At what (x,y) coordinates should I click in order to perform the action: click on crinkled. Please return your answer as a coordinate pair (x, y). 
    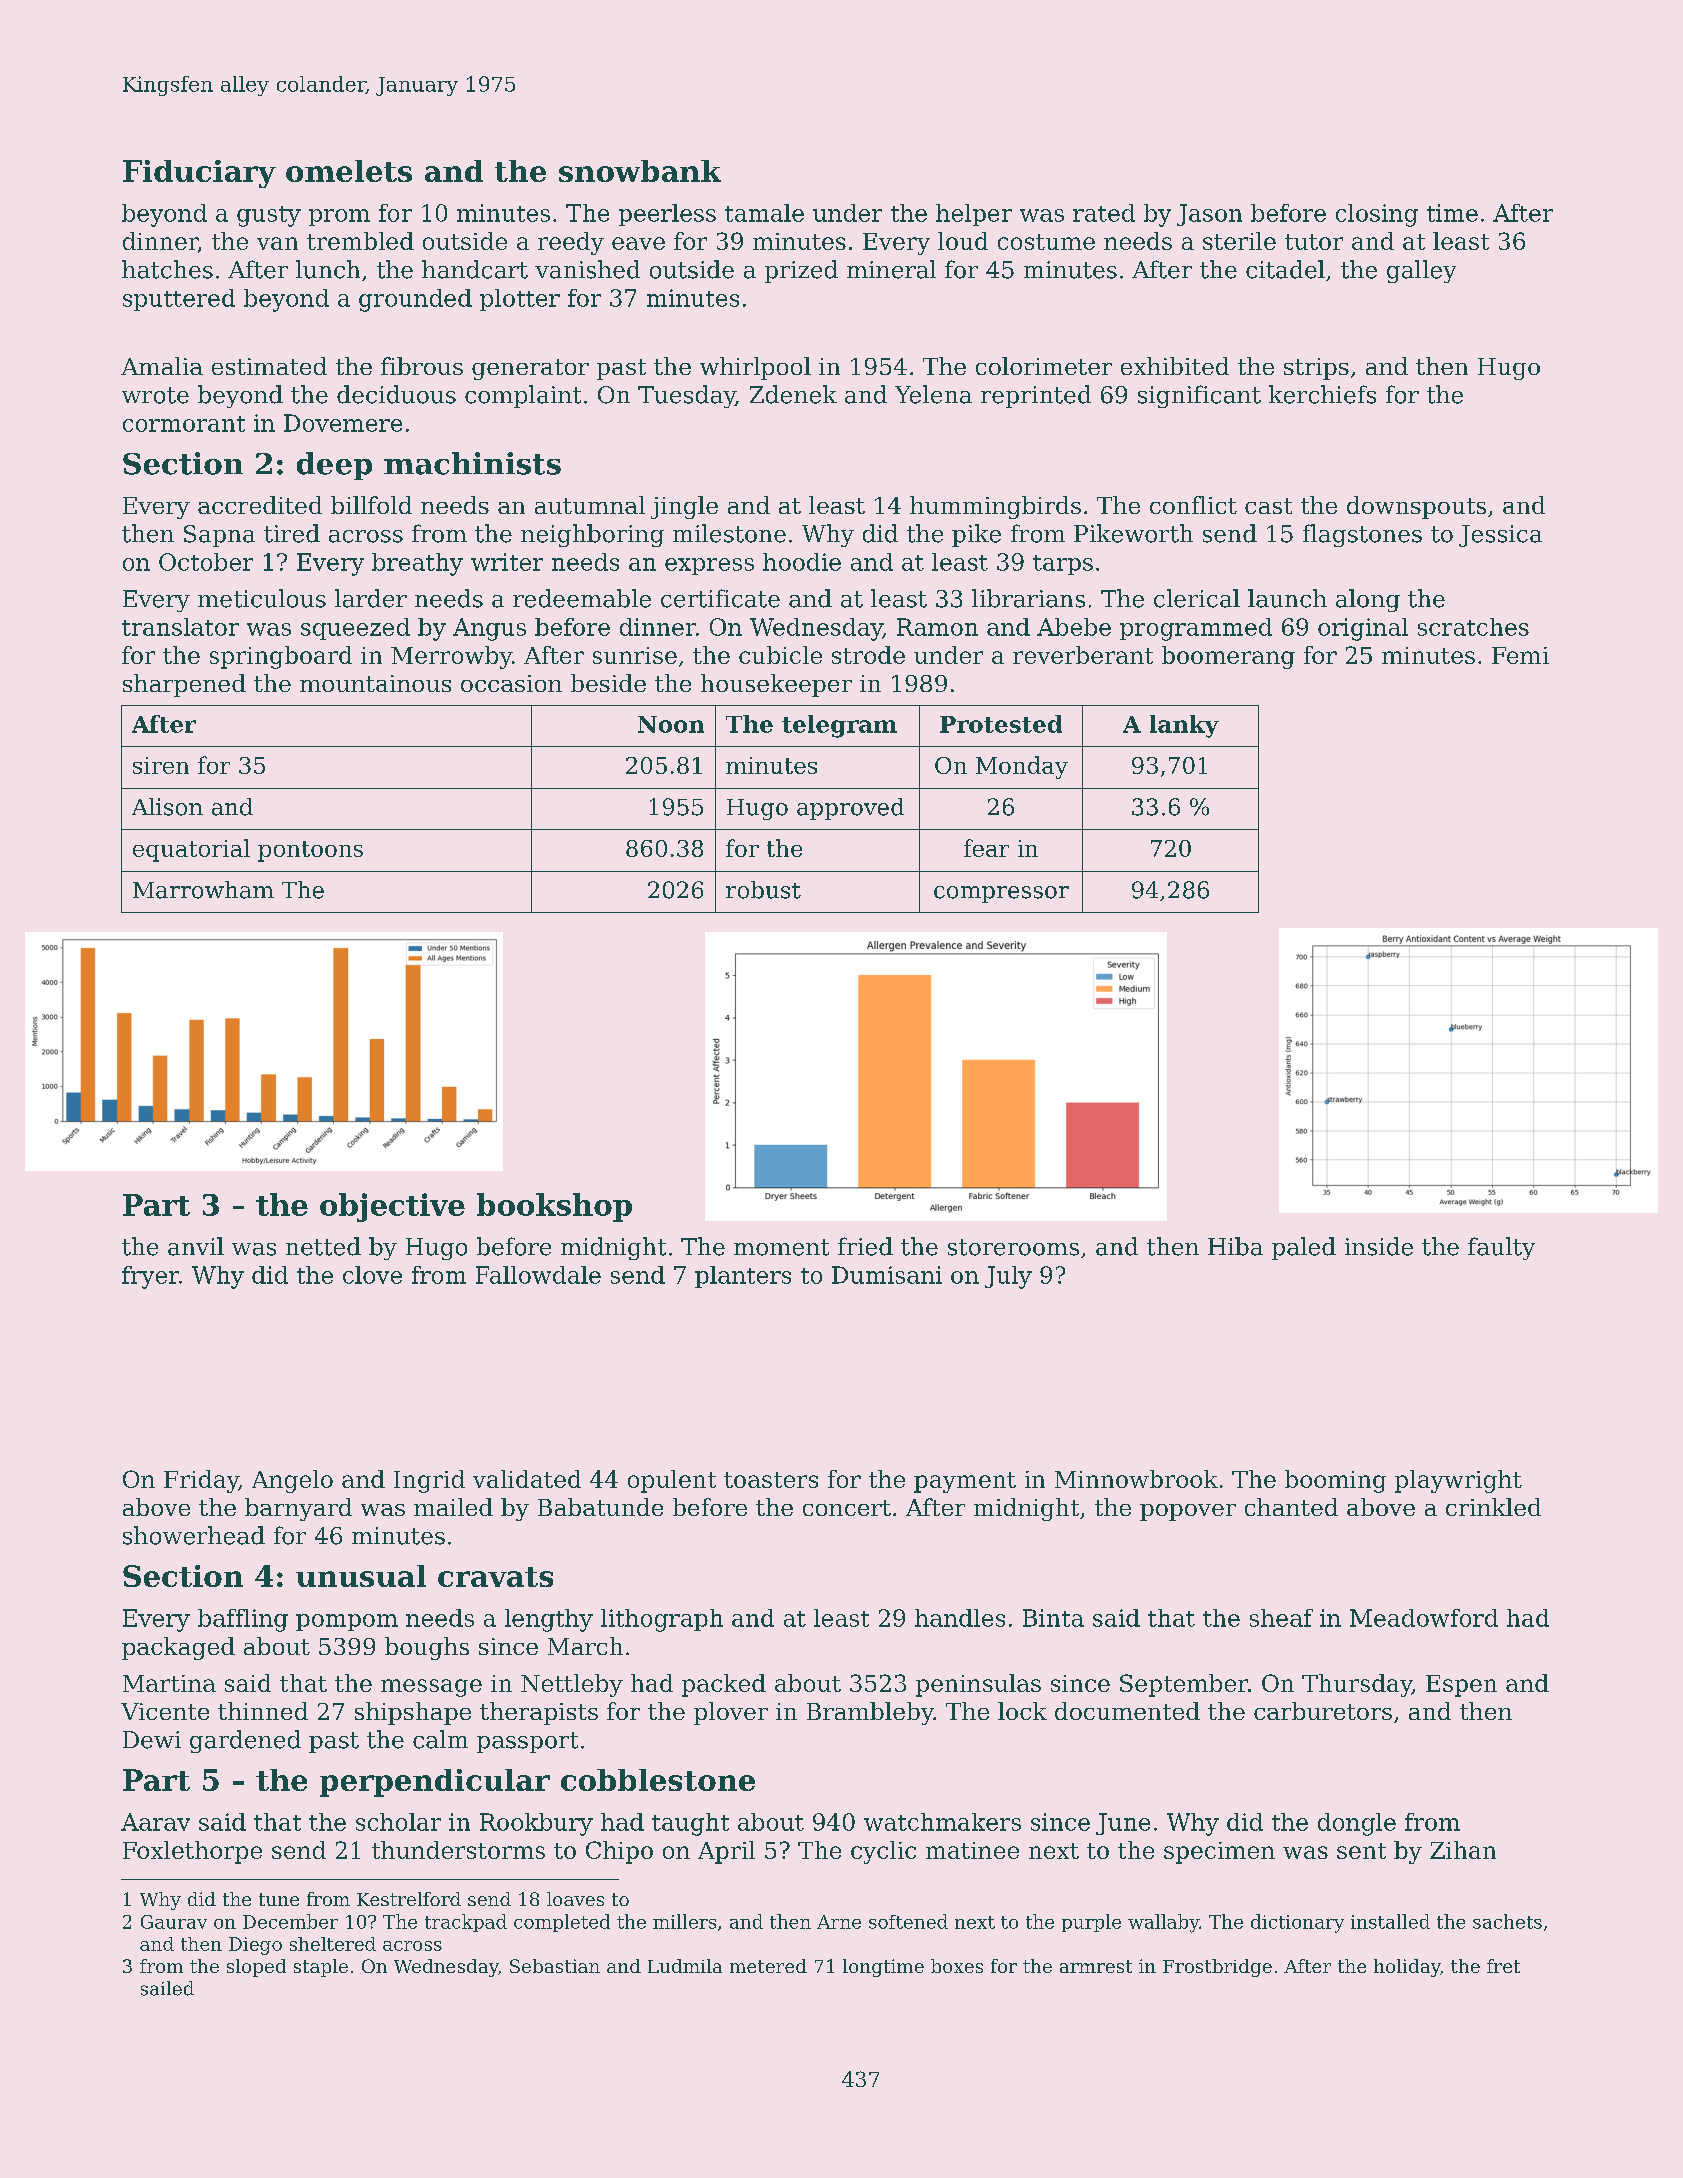
    Looking at the image, I should click on (1493, 1507).
